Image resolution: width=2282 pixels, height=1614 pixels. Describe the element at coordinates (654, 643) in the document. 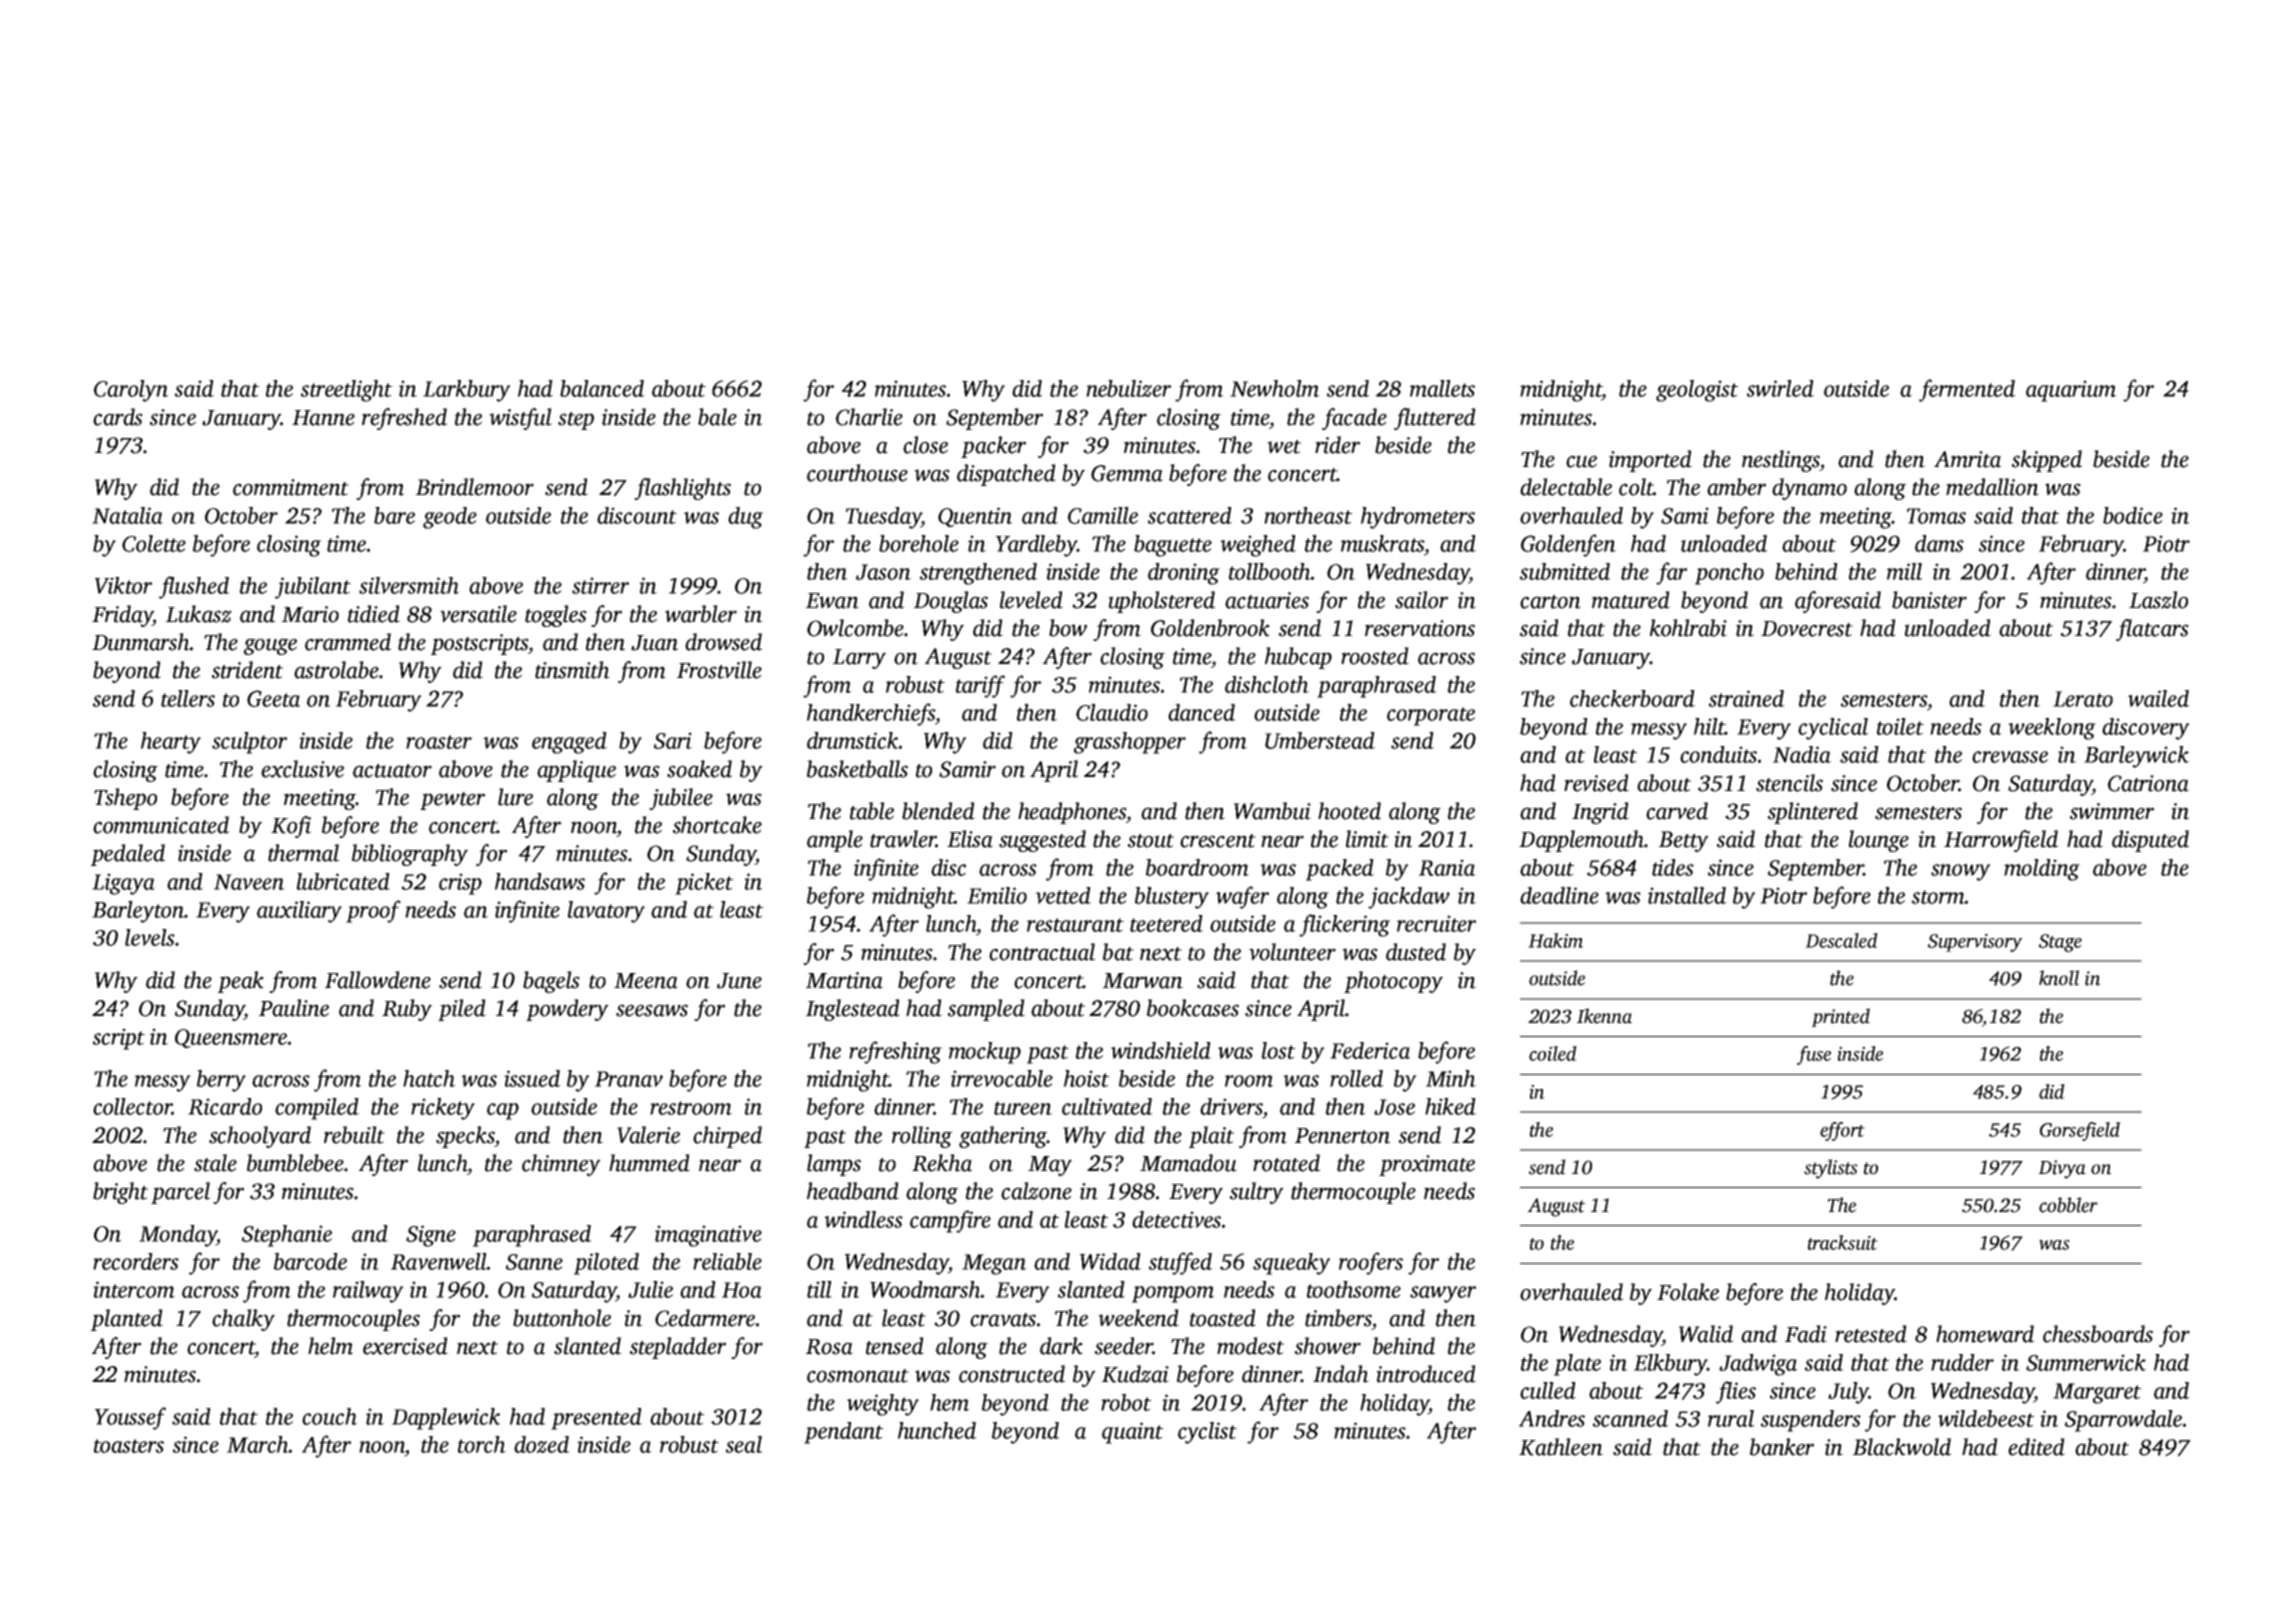

I see `Juan` at that location.
